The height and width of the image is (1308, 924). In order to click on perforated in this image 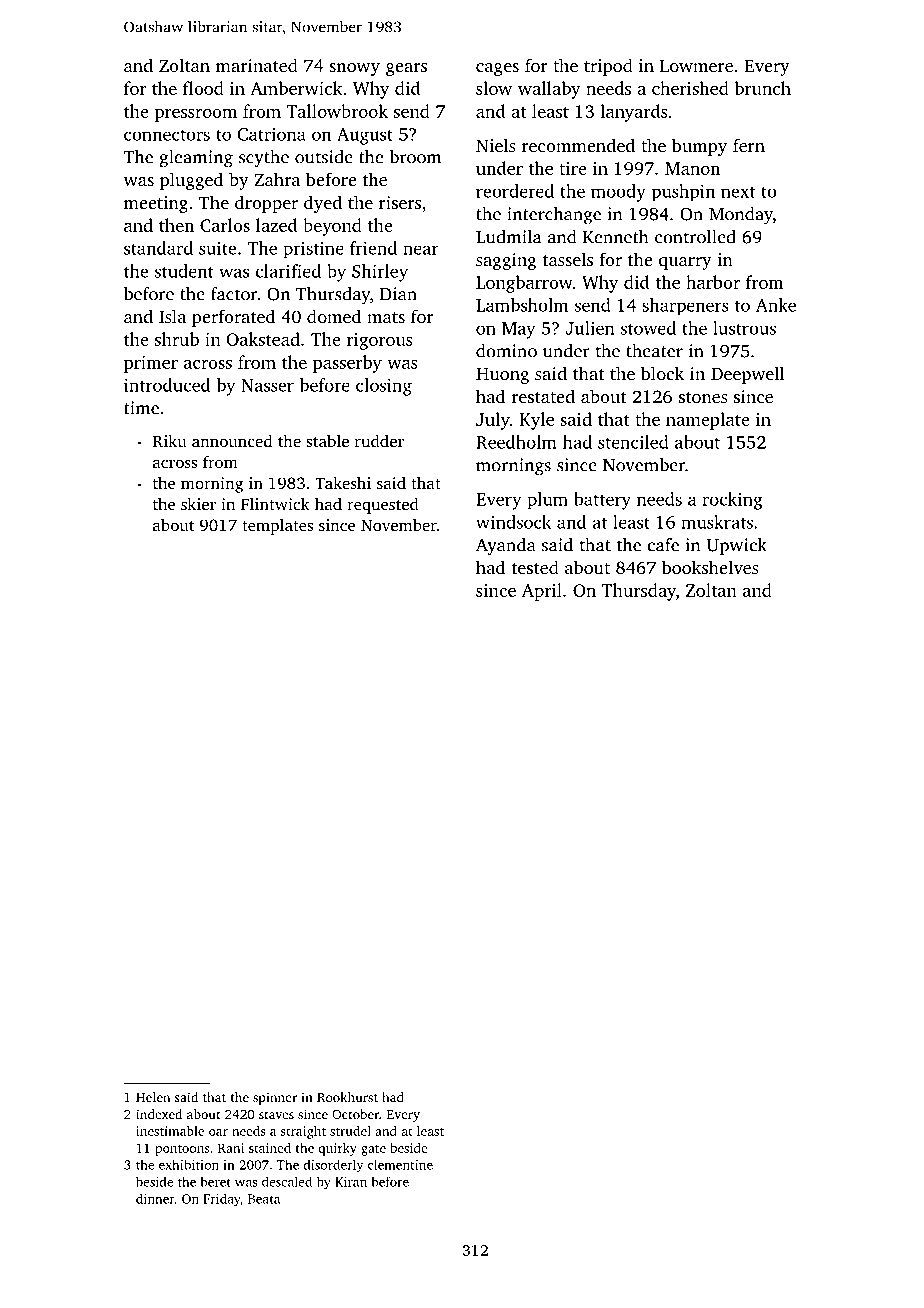, I will do `click(233, 318)`.
